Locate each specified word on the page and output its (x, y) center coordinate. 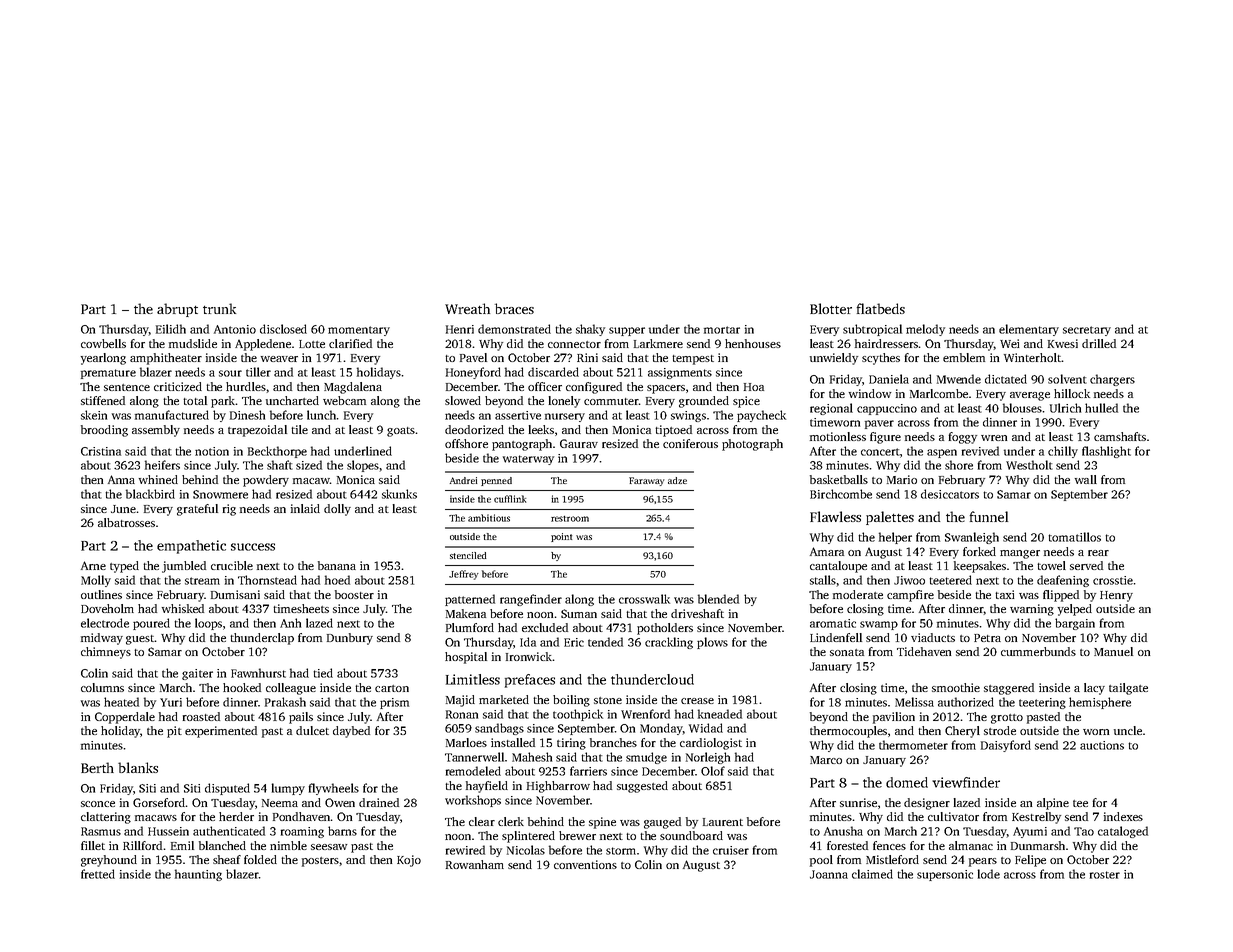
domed (907, 782)
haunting (198, 875)
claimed (872, 874)
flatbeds (881, 308)
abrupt (177, 310)
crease (697, 701)
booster (354, 594)
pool (821, 861)
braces (514, 308)
